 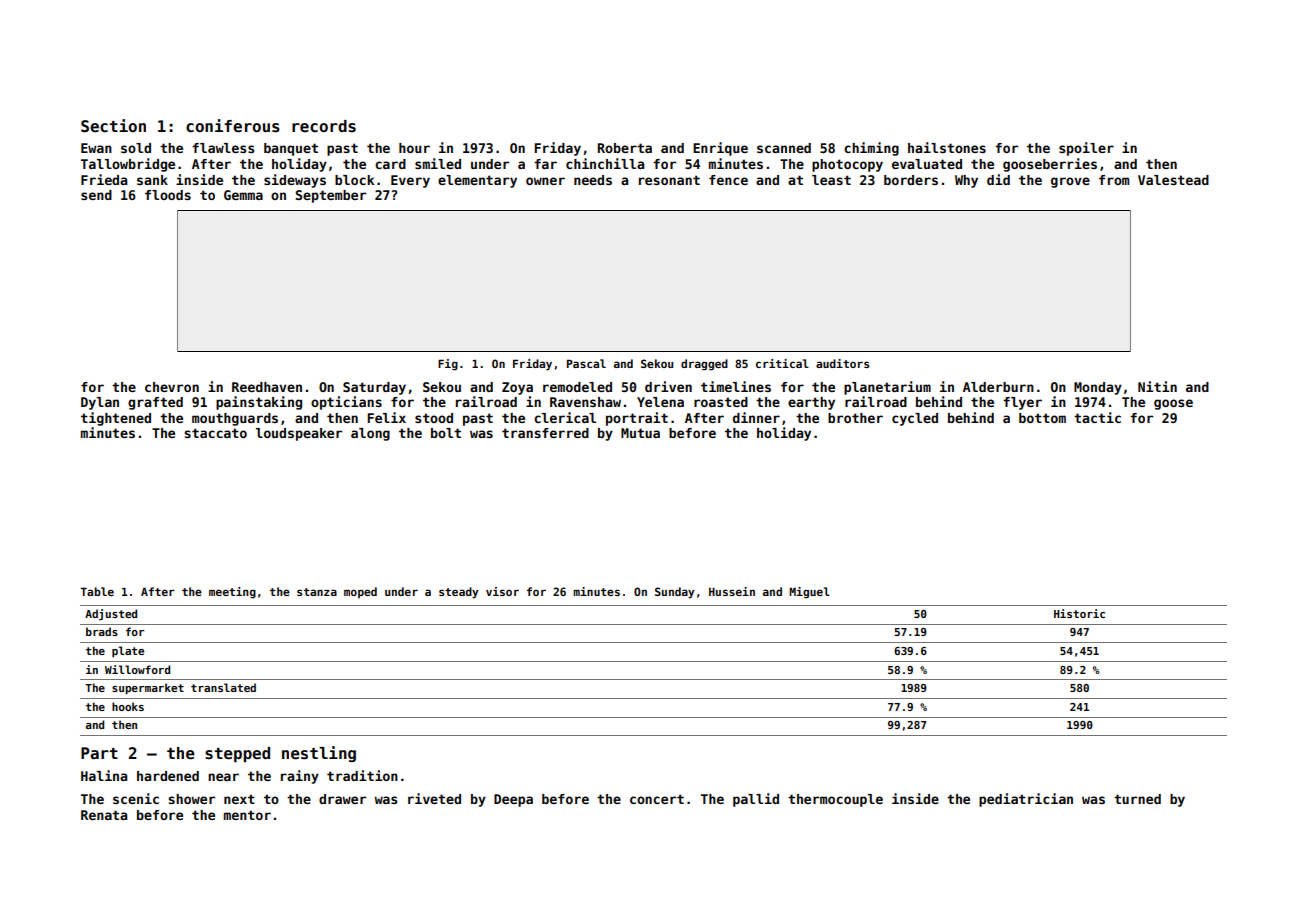 I want to click on Valestead, so click(x=1173, y=180).
